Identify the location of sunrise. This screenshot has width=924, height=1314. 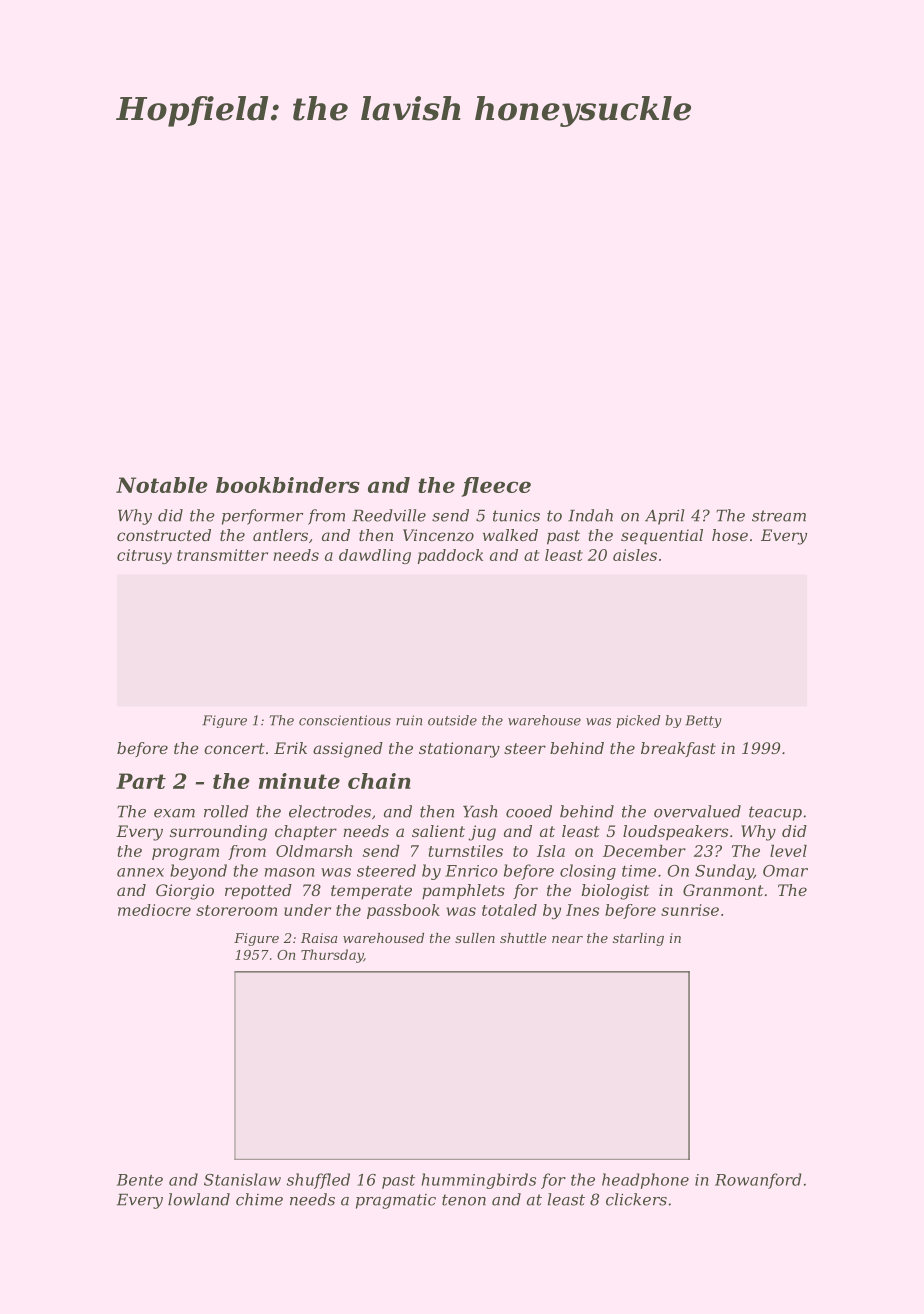
(690, 910).
